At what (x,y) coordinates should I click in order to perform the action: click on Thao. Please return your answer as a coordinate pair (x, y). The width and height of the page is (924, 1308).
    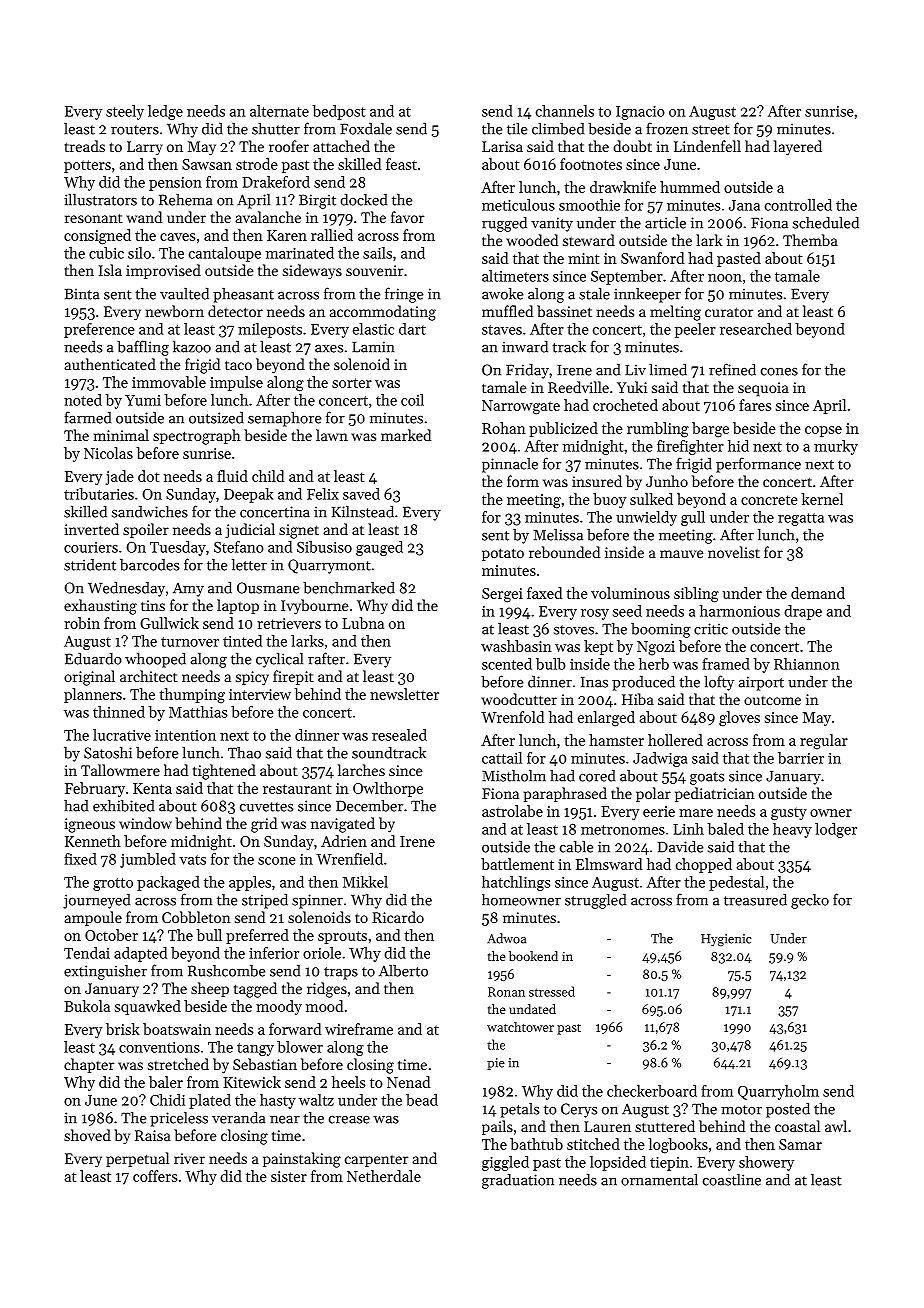
    Looking at the image, I should click on (244, 753).
